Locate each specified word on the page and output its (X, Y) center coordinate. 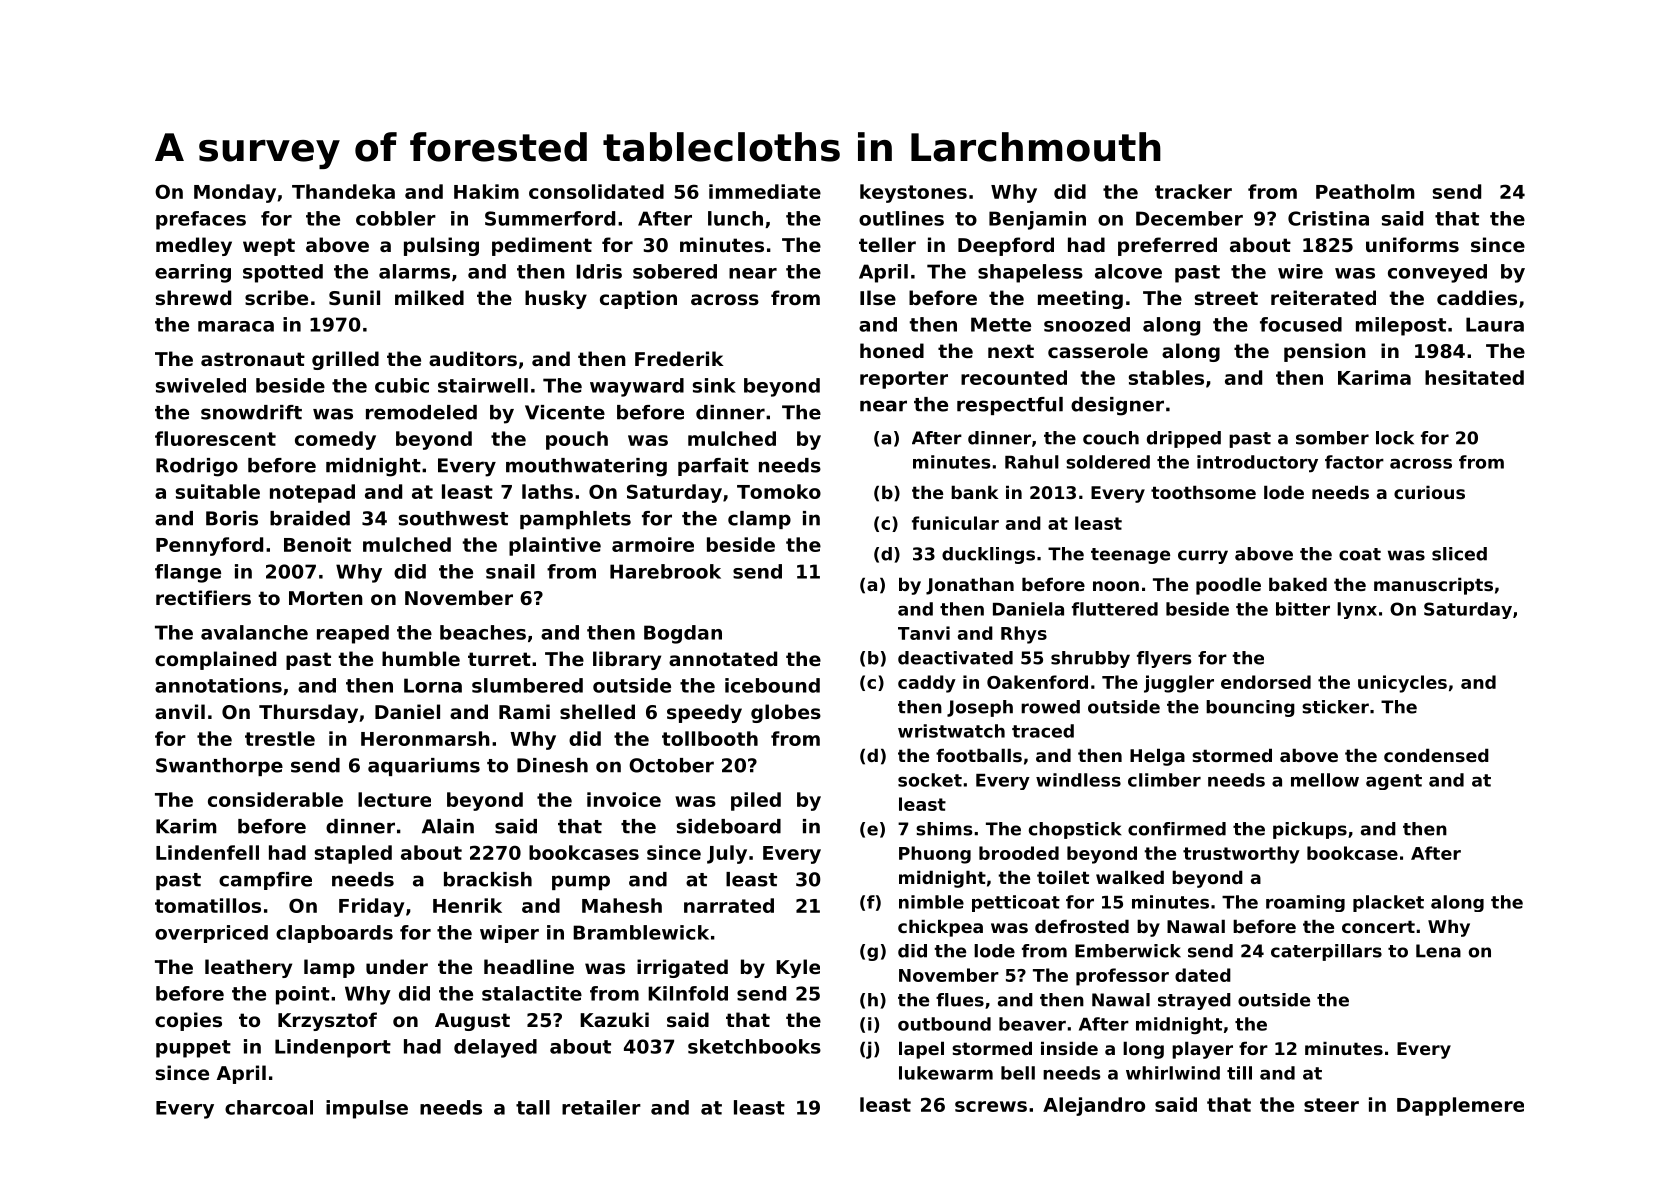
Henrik (467, 905)
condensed (1436, 755)
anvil (180, 711)
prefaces (201, 220)
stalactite (532, 993)
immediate (765, 191)
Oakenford (1037, 682)
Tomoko (779, 491)
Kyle (798, 968)
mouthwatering (586, 467)
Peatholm (1365, 191)
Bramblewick (641, 932)
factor (1354, 462)
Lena (1438, 951)
